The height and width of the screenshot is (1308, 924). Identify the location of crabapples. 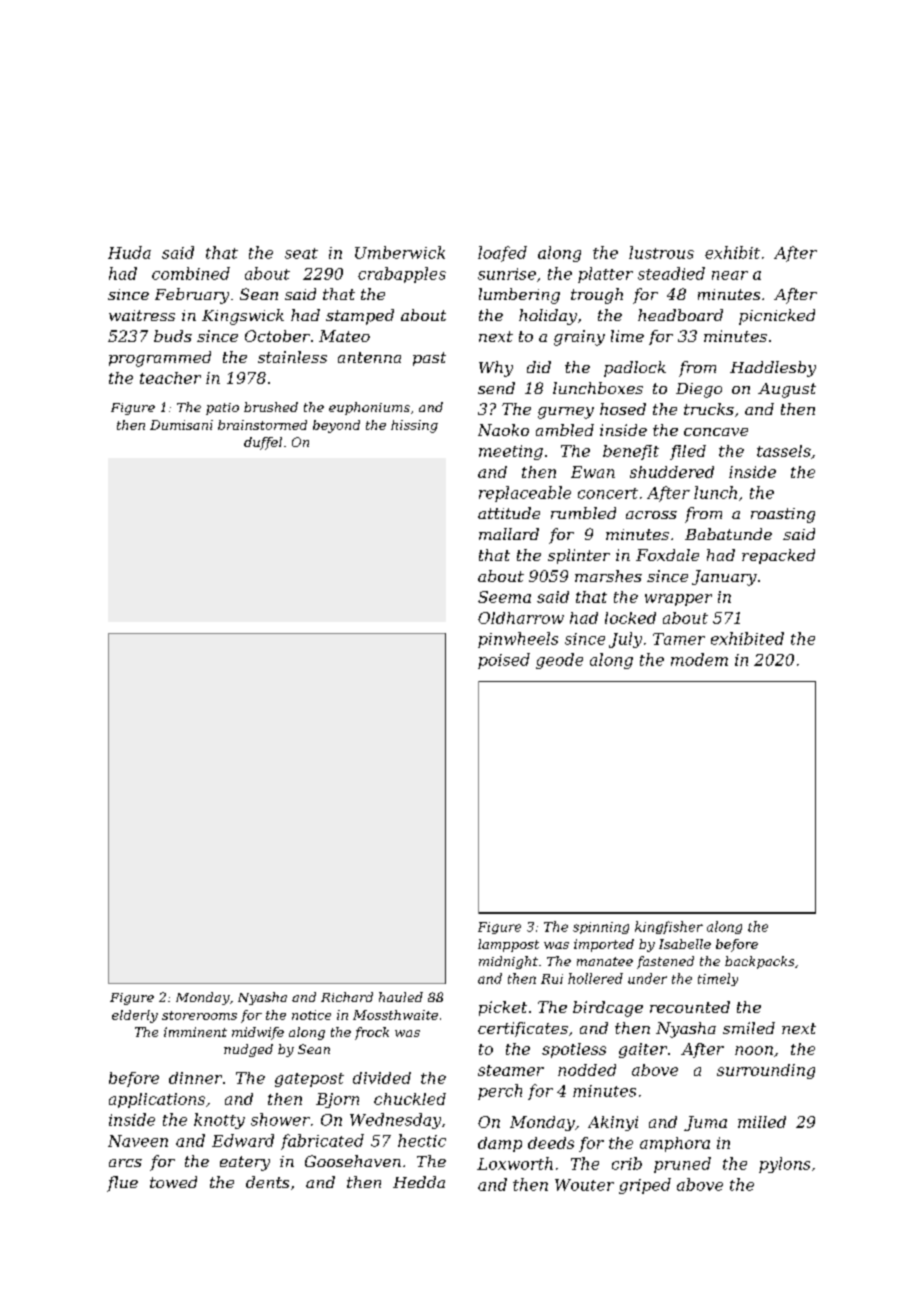
(402, 275).
